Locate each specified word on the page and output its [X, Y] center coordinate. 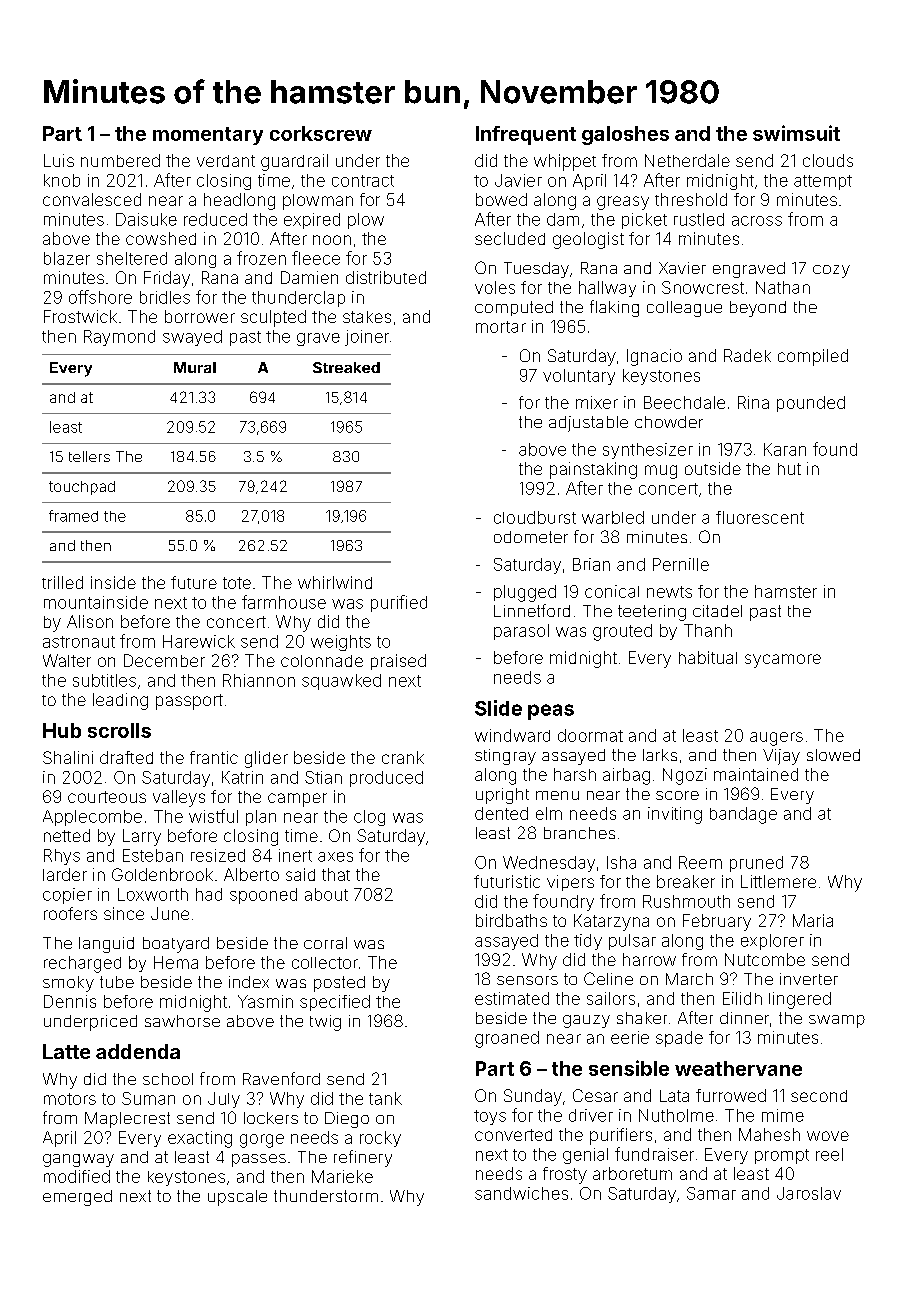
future [194, 582]
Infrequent [526, 135]
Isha [621, 862]
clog [369, 818]
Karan [785, 449]
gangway [78, 1160]
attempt [823, 182]
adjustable [588, 424]
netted [67, 835]
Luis [59, 160]
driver [591, 1115]
